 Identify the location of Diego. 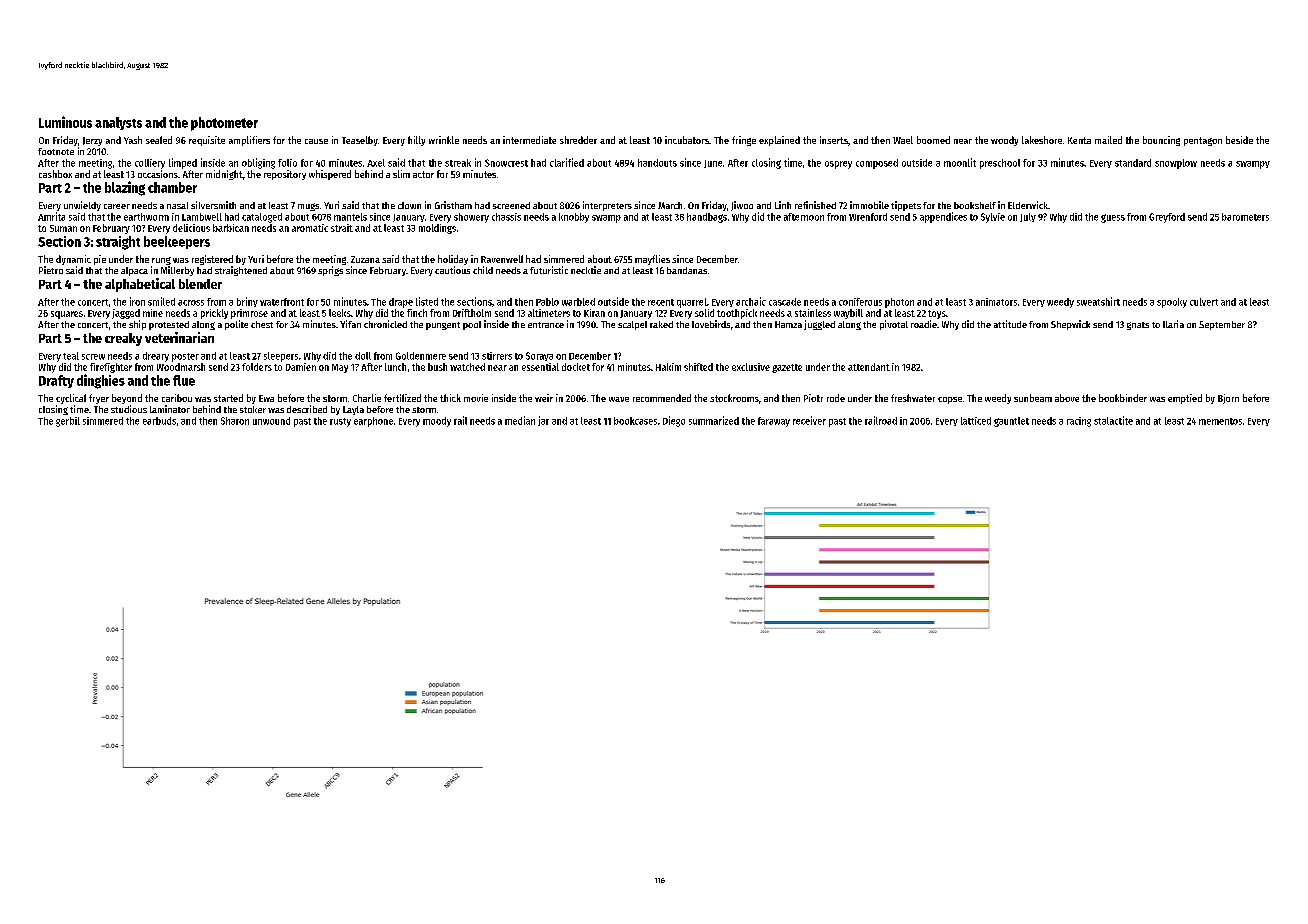
(674, 421).
